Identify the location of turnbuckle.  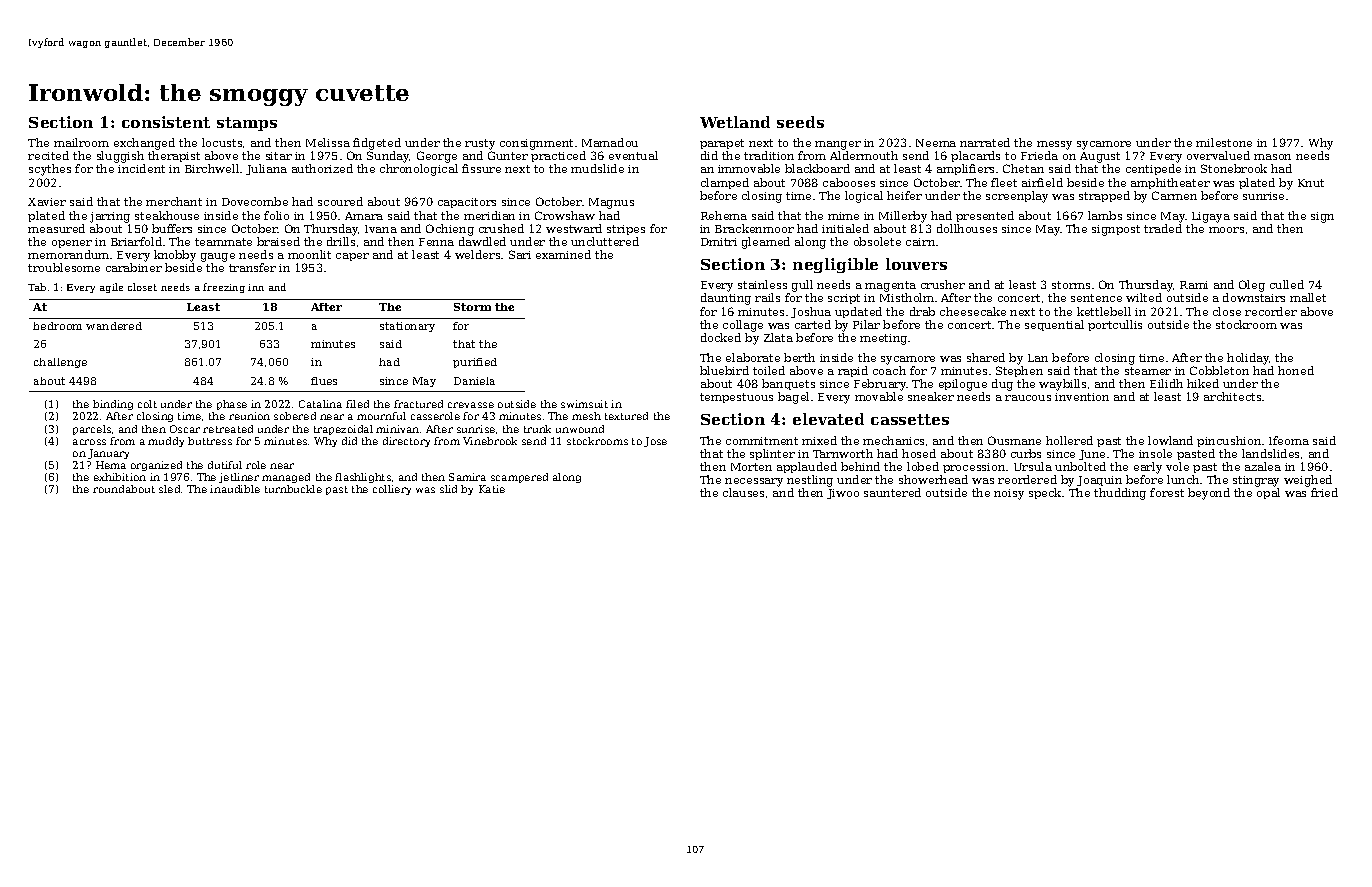
(293, 489).
